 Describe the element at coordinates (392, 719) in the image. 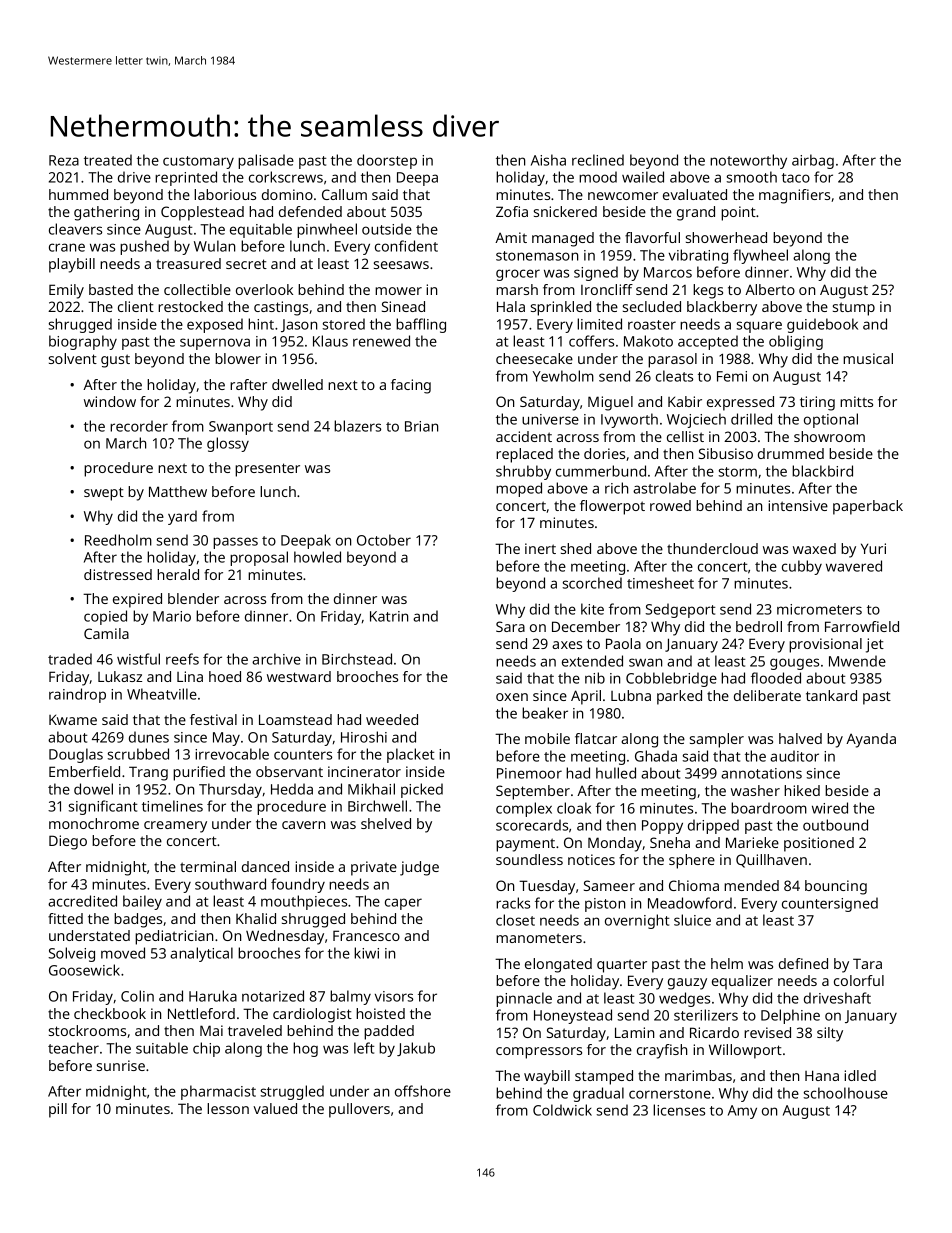

I see `weeded` at that location.
